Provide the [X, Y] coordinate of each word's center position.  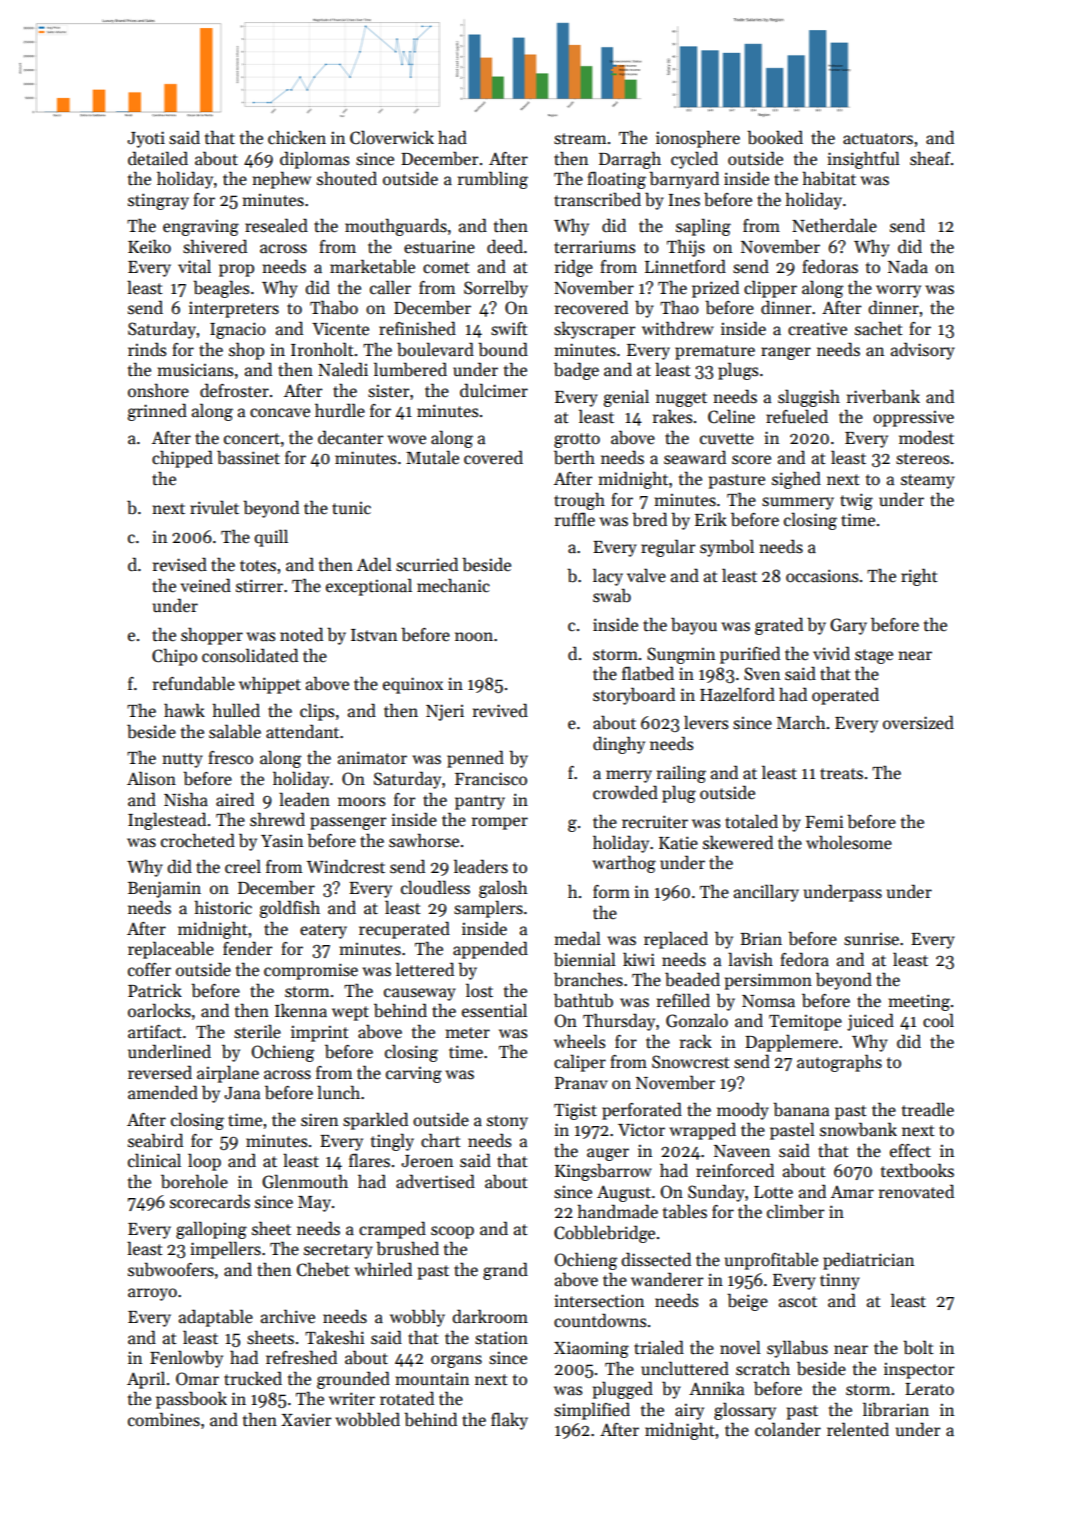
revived [500, 710]
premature [715, 352]
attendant [302, 731]
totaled [751, 821]
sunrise [871, 939]
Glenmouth [305, 1181]
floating [616, 180]
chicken [297, 137]
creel [243, 866]
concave [280, 413]
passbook [191, 1400]
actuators [878, 139]
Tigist [575, 1111]
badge [576, 371]
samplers [488, 909]
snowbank [858, 1129]
